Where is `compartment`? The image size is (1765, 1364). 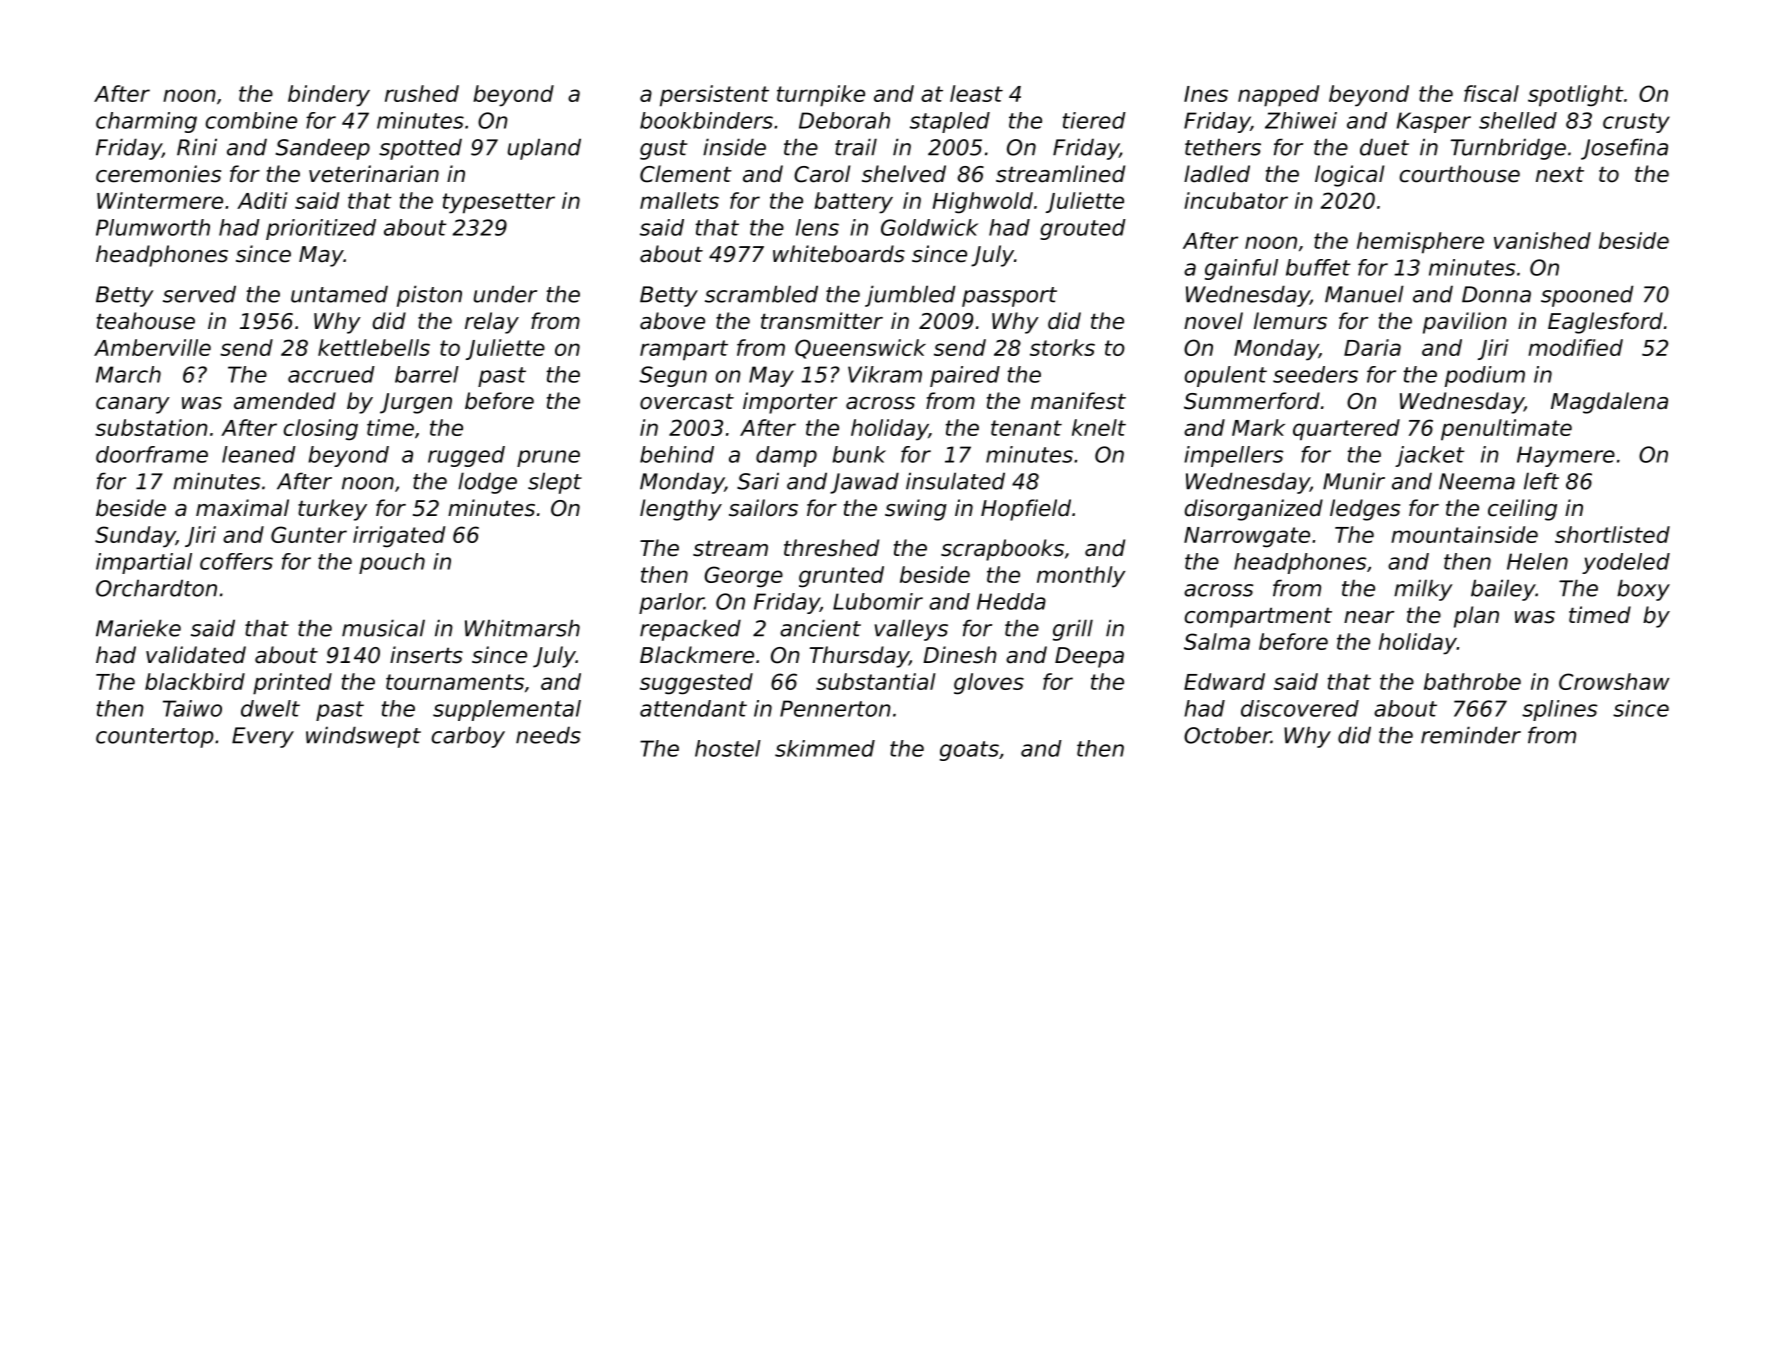
compartment is located at coordinates (1258, 617).
